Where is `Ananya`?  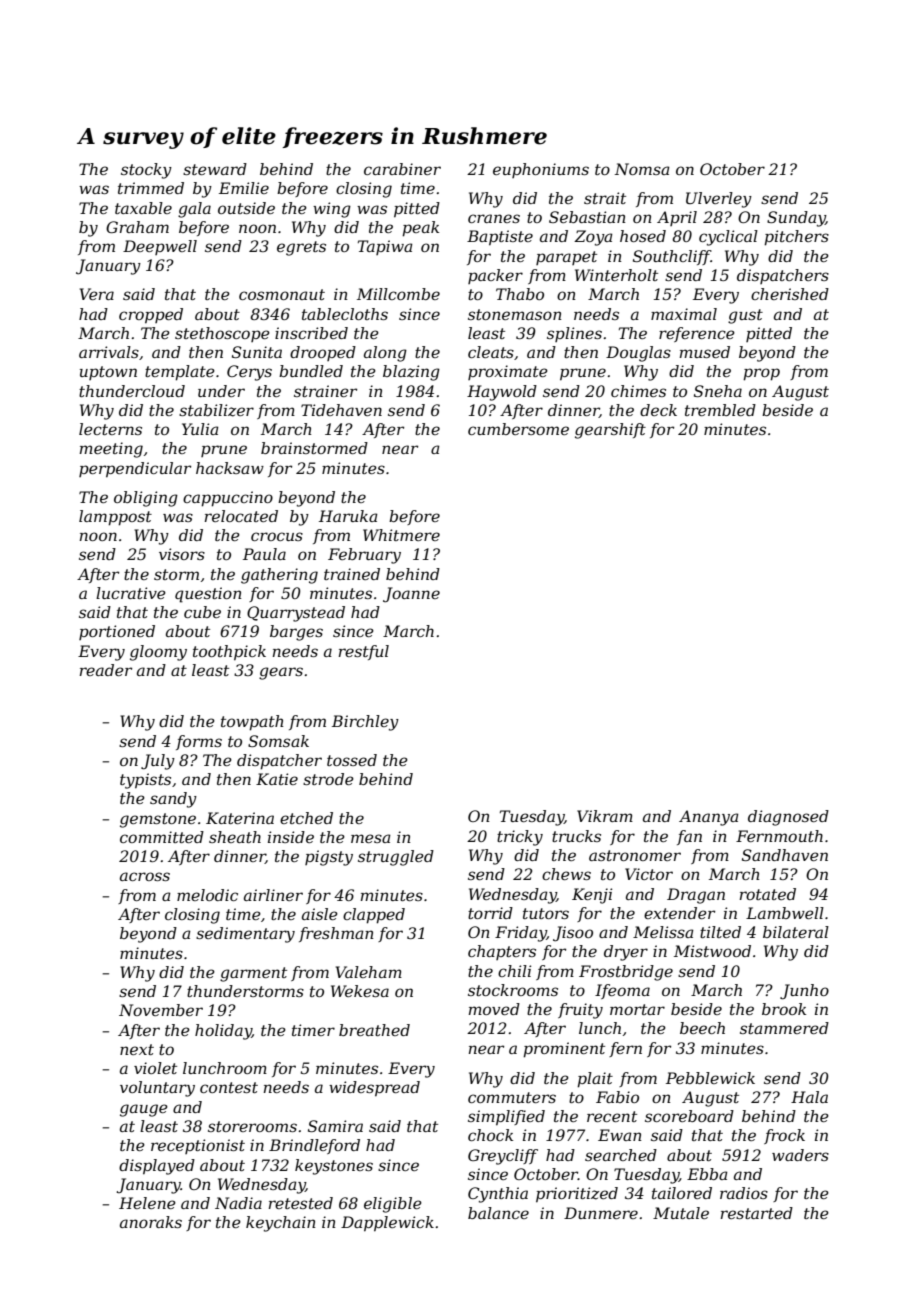 Ananya is located at coordinates (709, 818).
